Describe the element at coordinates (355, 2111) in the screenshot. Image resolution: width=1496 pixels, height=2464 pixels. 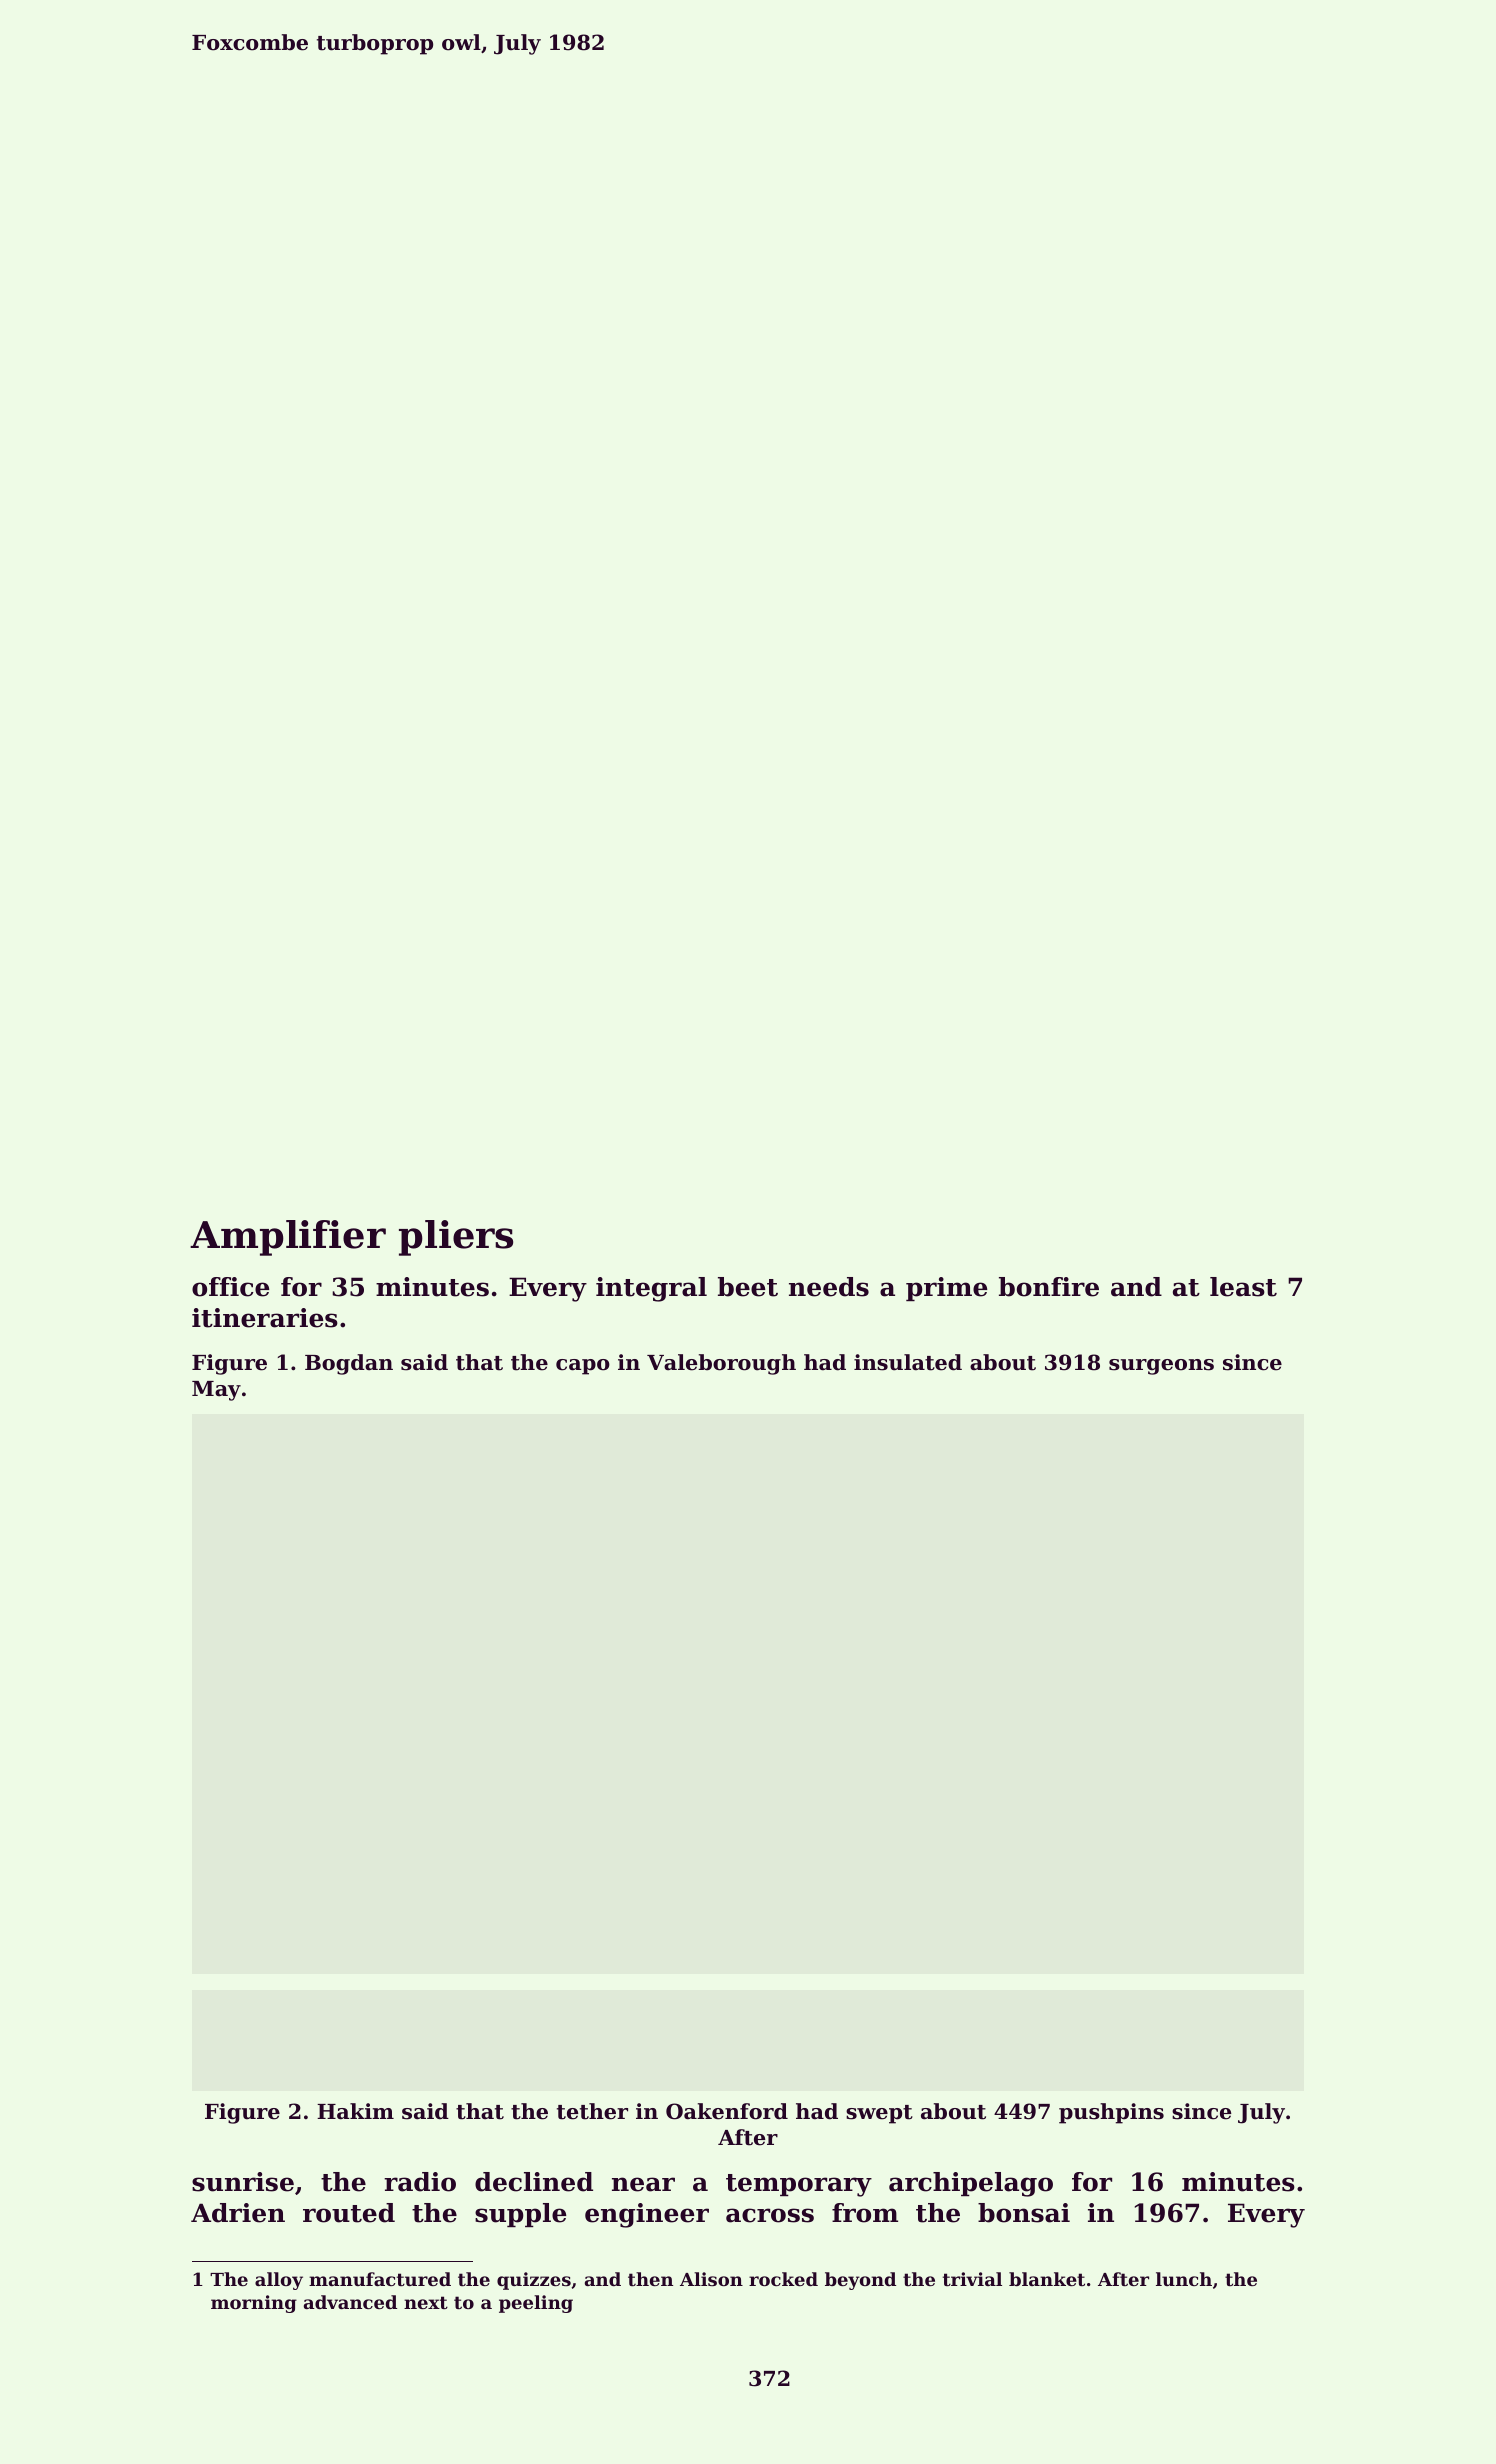
I see `Hakim` at that location.
